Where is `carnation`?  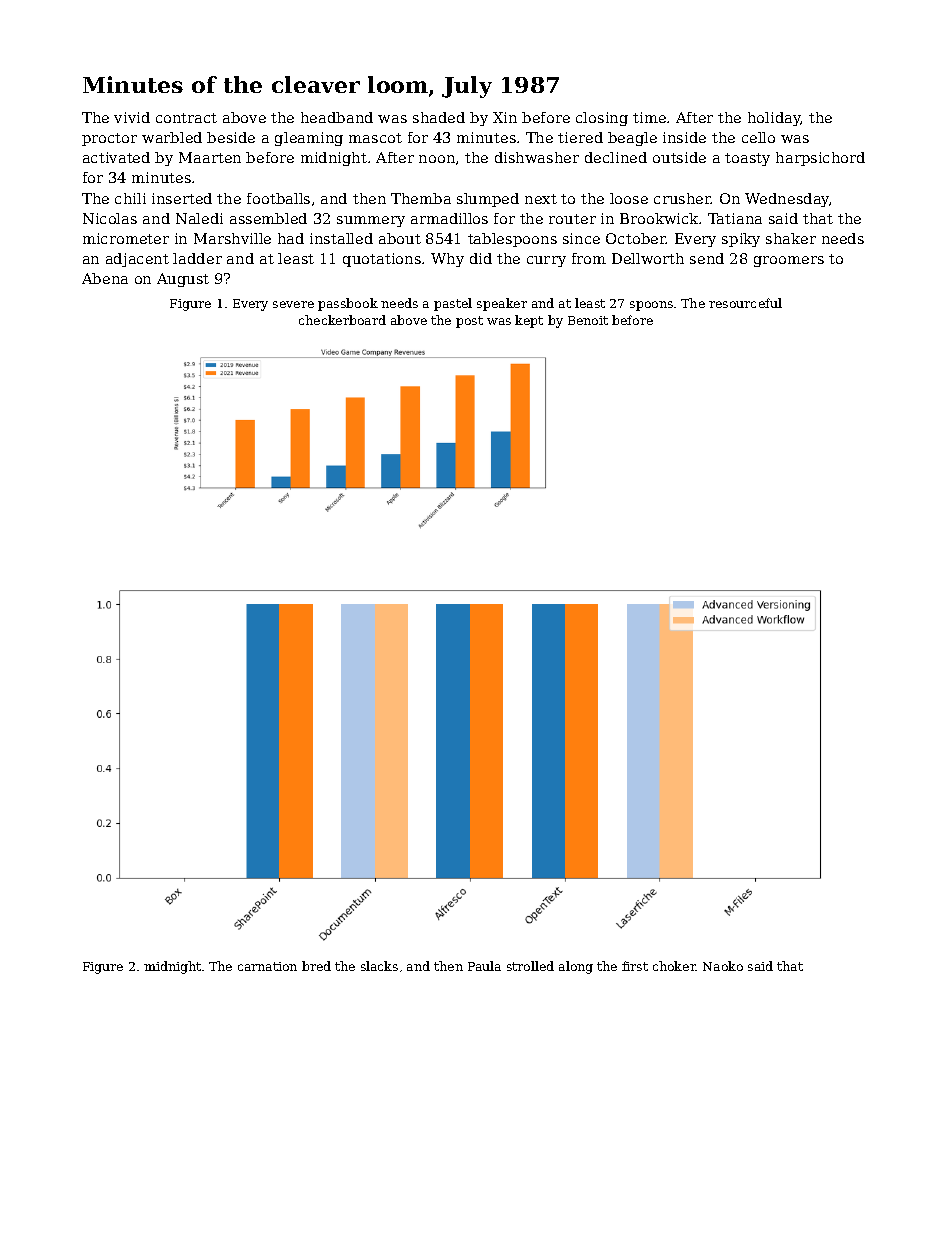 carnation is located at coordinates (267, 966).
